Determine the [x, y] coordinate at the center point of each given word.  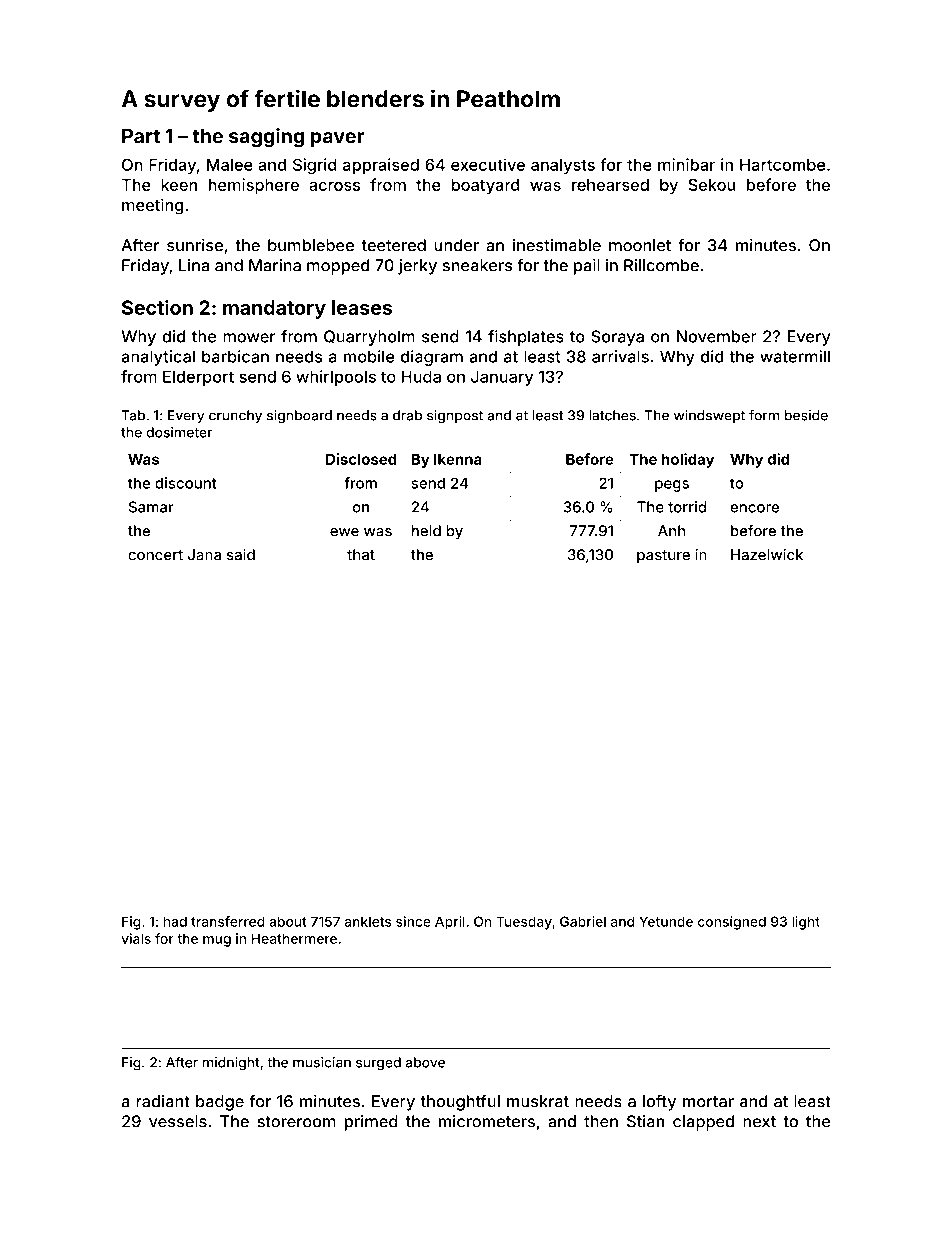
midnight [231, 1064]
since [413, 921]
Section [157, 307]
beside [806, 415]
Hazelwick [767, 555]
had [175, 921]
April [450, 923]
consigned [732, 923]
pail [587, 267]
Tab [133, 415]
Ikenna [458, 459]
